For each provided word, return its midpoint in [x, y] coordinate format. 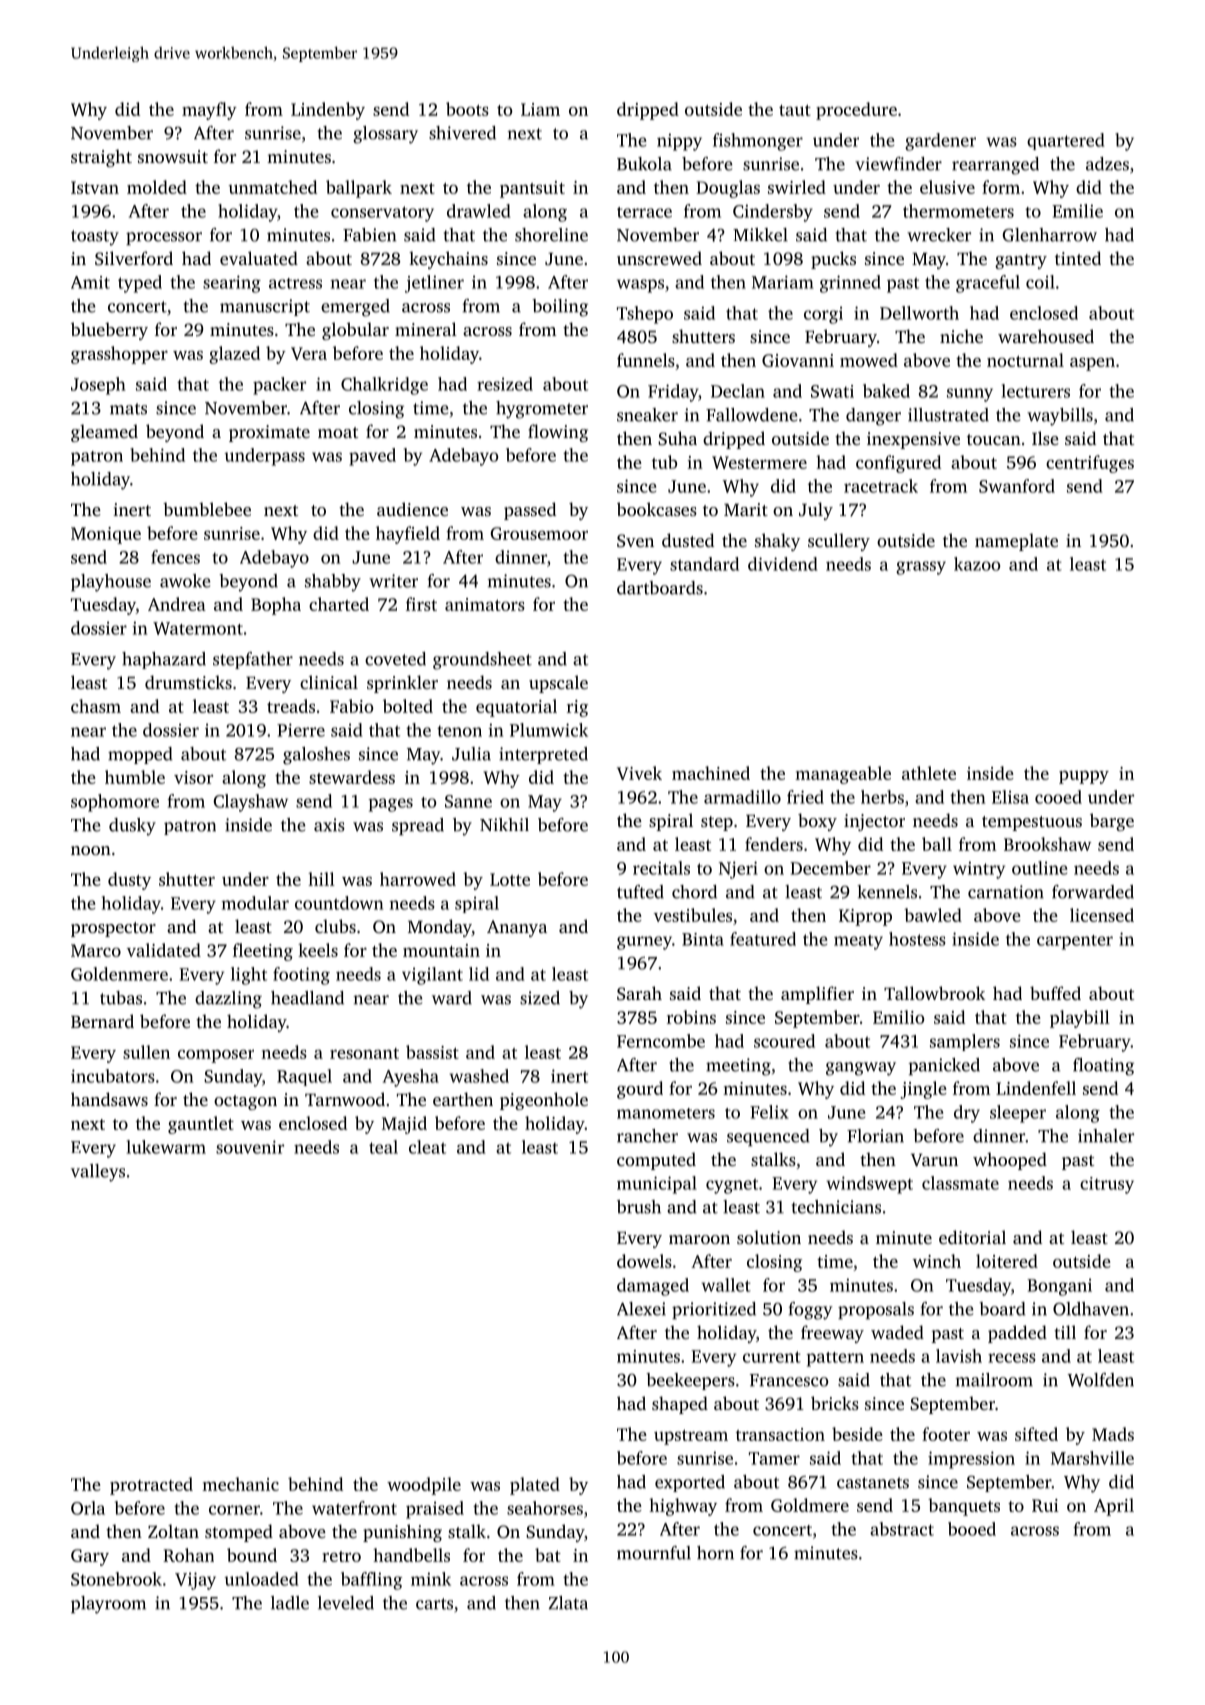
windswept [869, 1185]
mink [431, 1579]
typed [140, 284]
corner [234, 1510]
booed [972, 1529]
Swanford [1017, 486]
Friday [673, 393]
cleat [427, 1147]
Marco [96, 950]
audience [412, 509]
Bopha [276, 606]
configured [898, 464]
